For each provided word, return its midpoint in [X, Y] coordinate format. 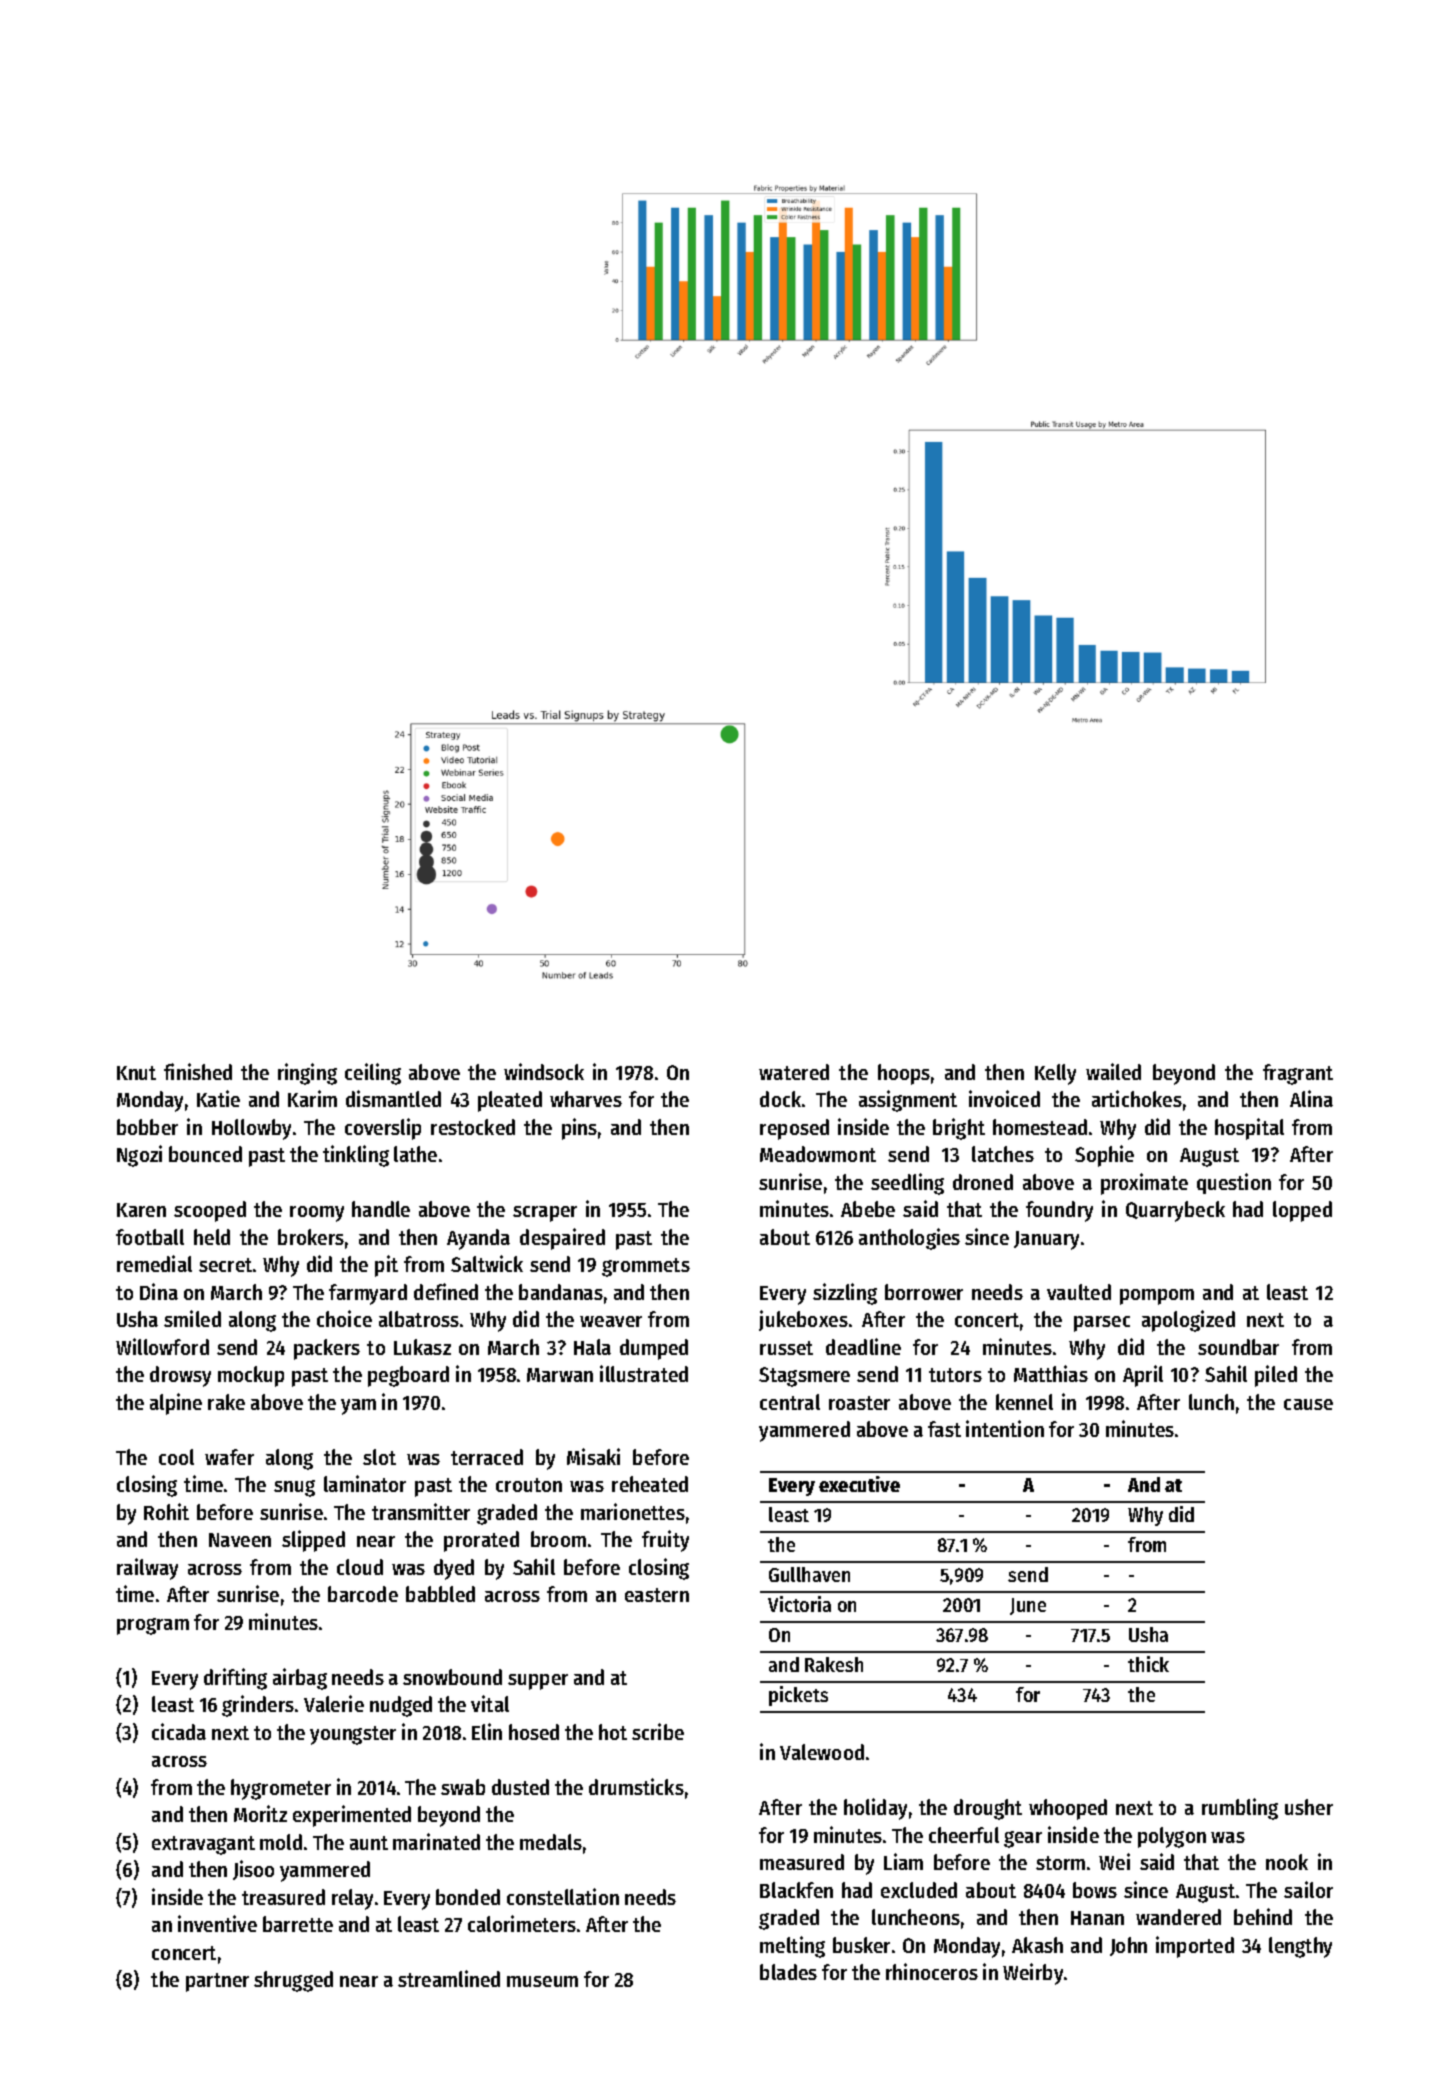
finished [198, 1071]
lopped [1302, 1211]
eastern [657, 1595]
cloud [360, 1567]
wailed [1113, 1071]
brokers [311, 1237]
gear [1023, 1839]
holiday [875, 1809]
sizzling [845, 1294]
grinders [258, 1706]
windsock [544, 1071]
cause [1308, 1404]
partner [217, 1982]
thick [1148, 1664]
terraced [487, 1457]
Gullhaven [809, 1574]
